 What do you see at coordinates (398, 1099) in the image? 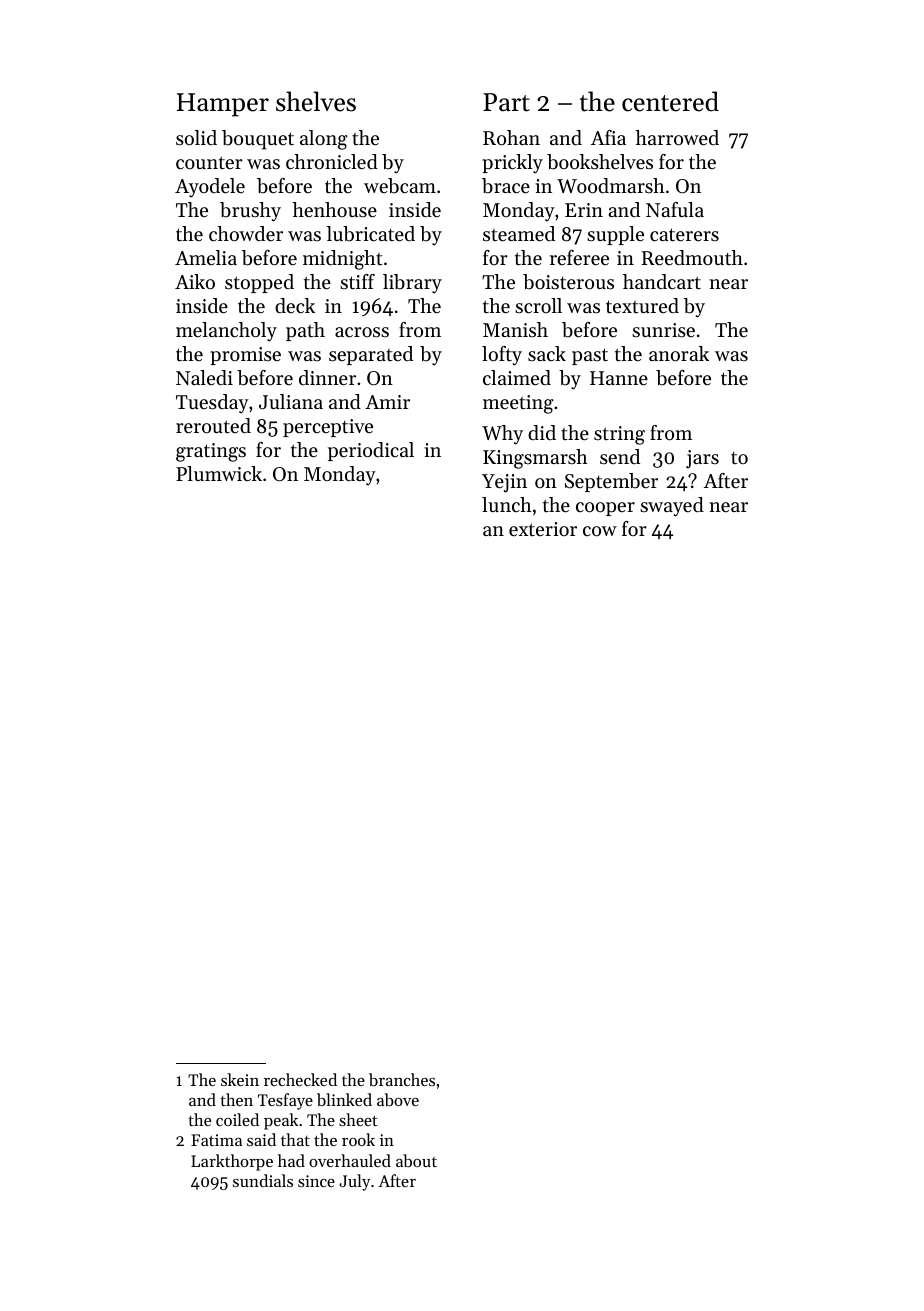
I see `above` at bounding box center [398, 1099].
